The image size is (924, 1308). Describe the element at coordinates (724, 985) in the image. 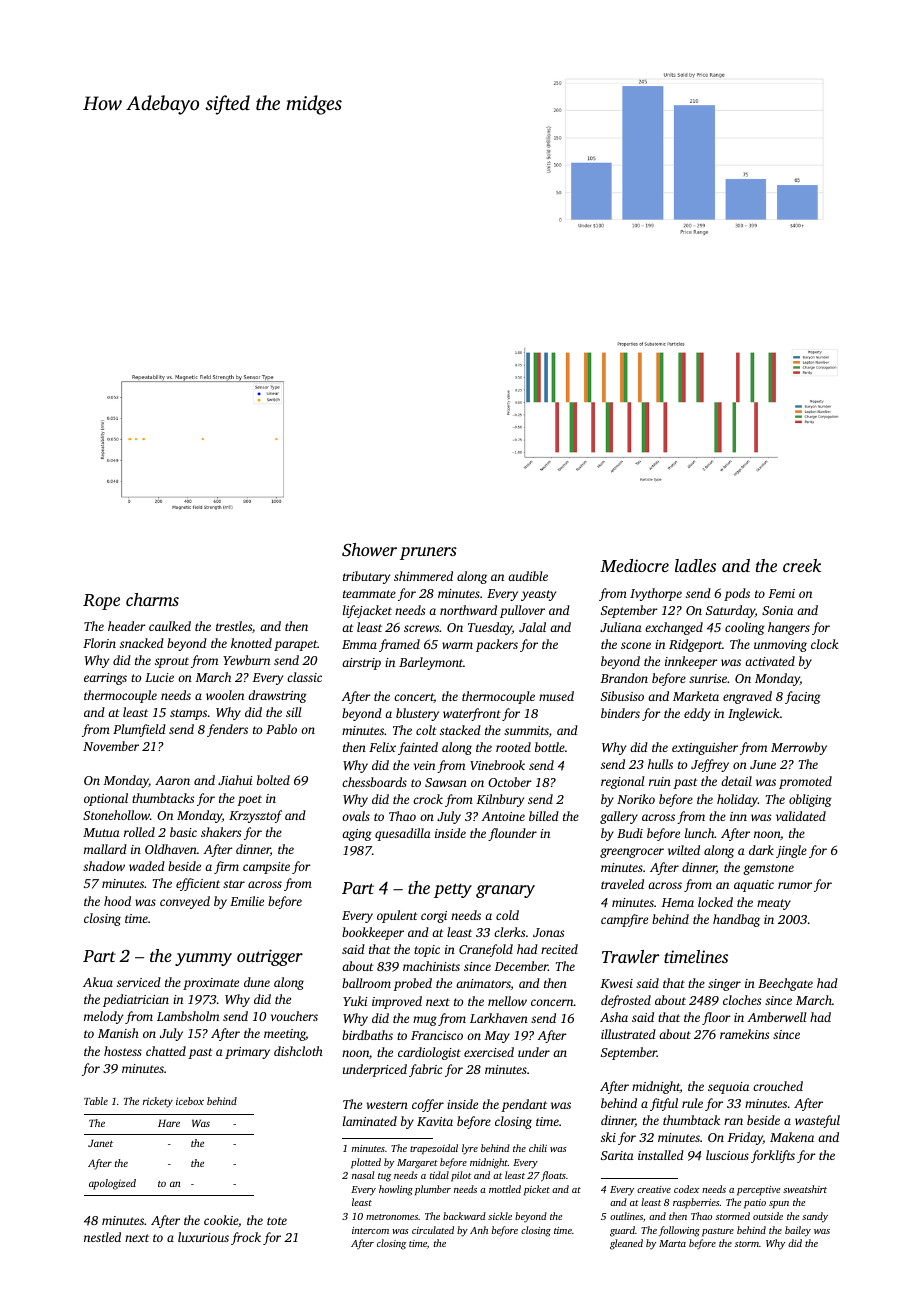

I see `singer` at that location.
